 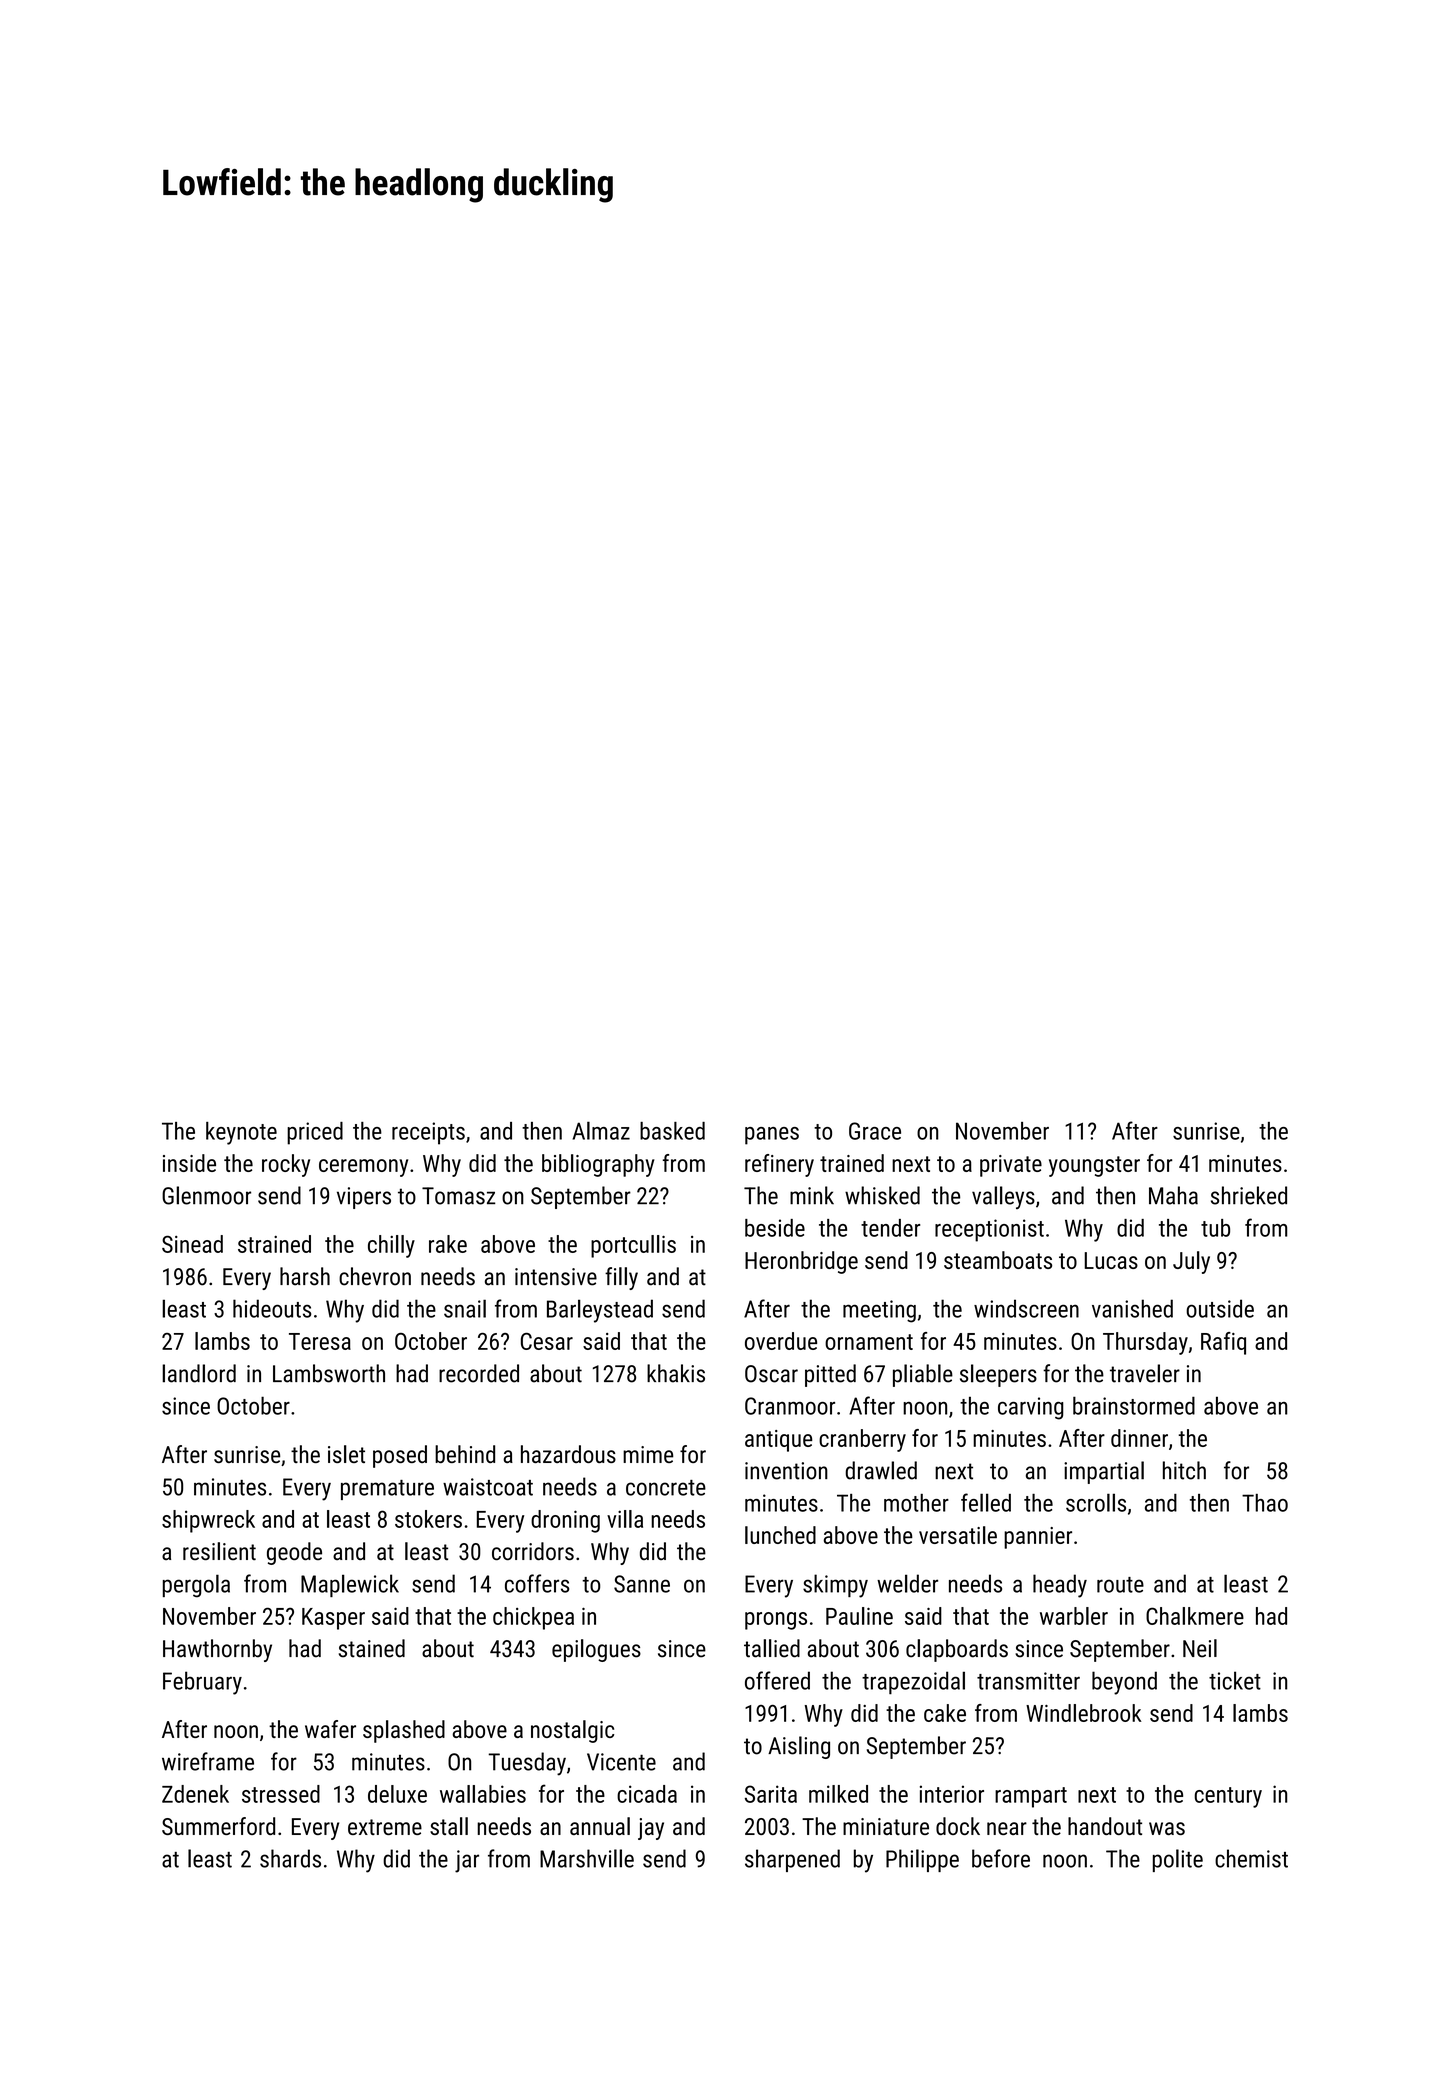 I want to click on wafer, so click(x=330, y=1729).
